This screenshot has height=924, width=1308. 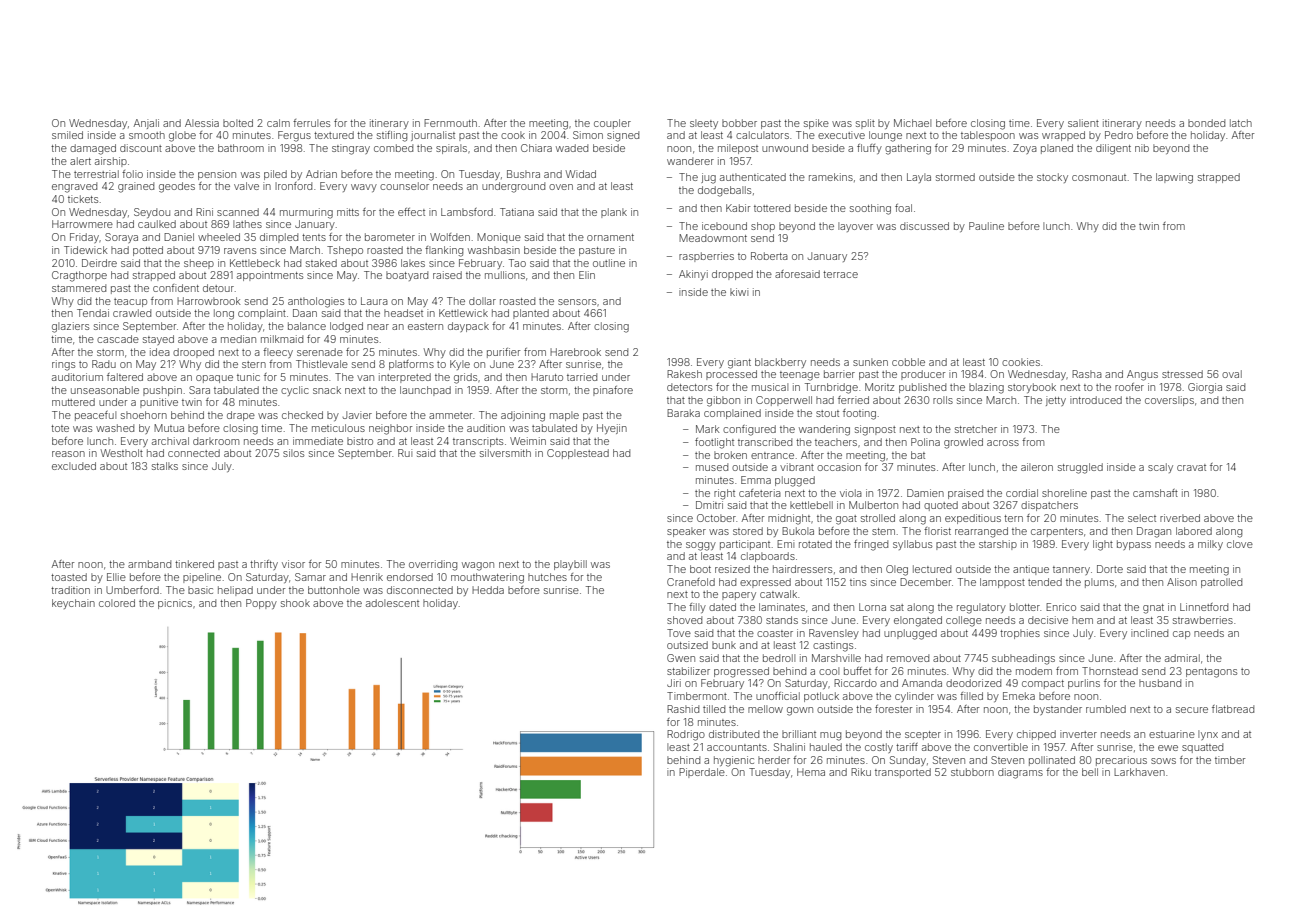 I want to click on Shalini, so click(x=789, y=747).
